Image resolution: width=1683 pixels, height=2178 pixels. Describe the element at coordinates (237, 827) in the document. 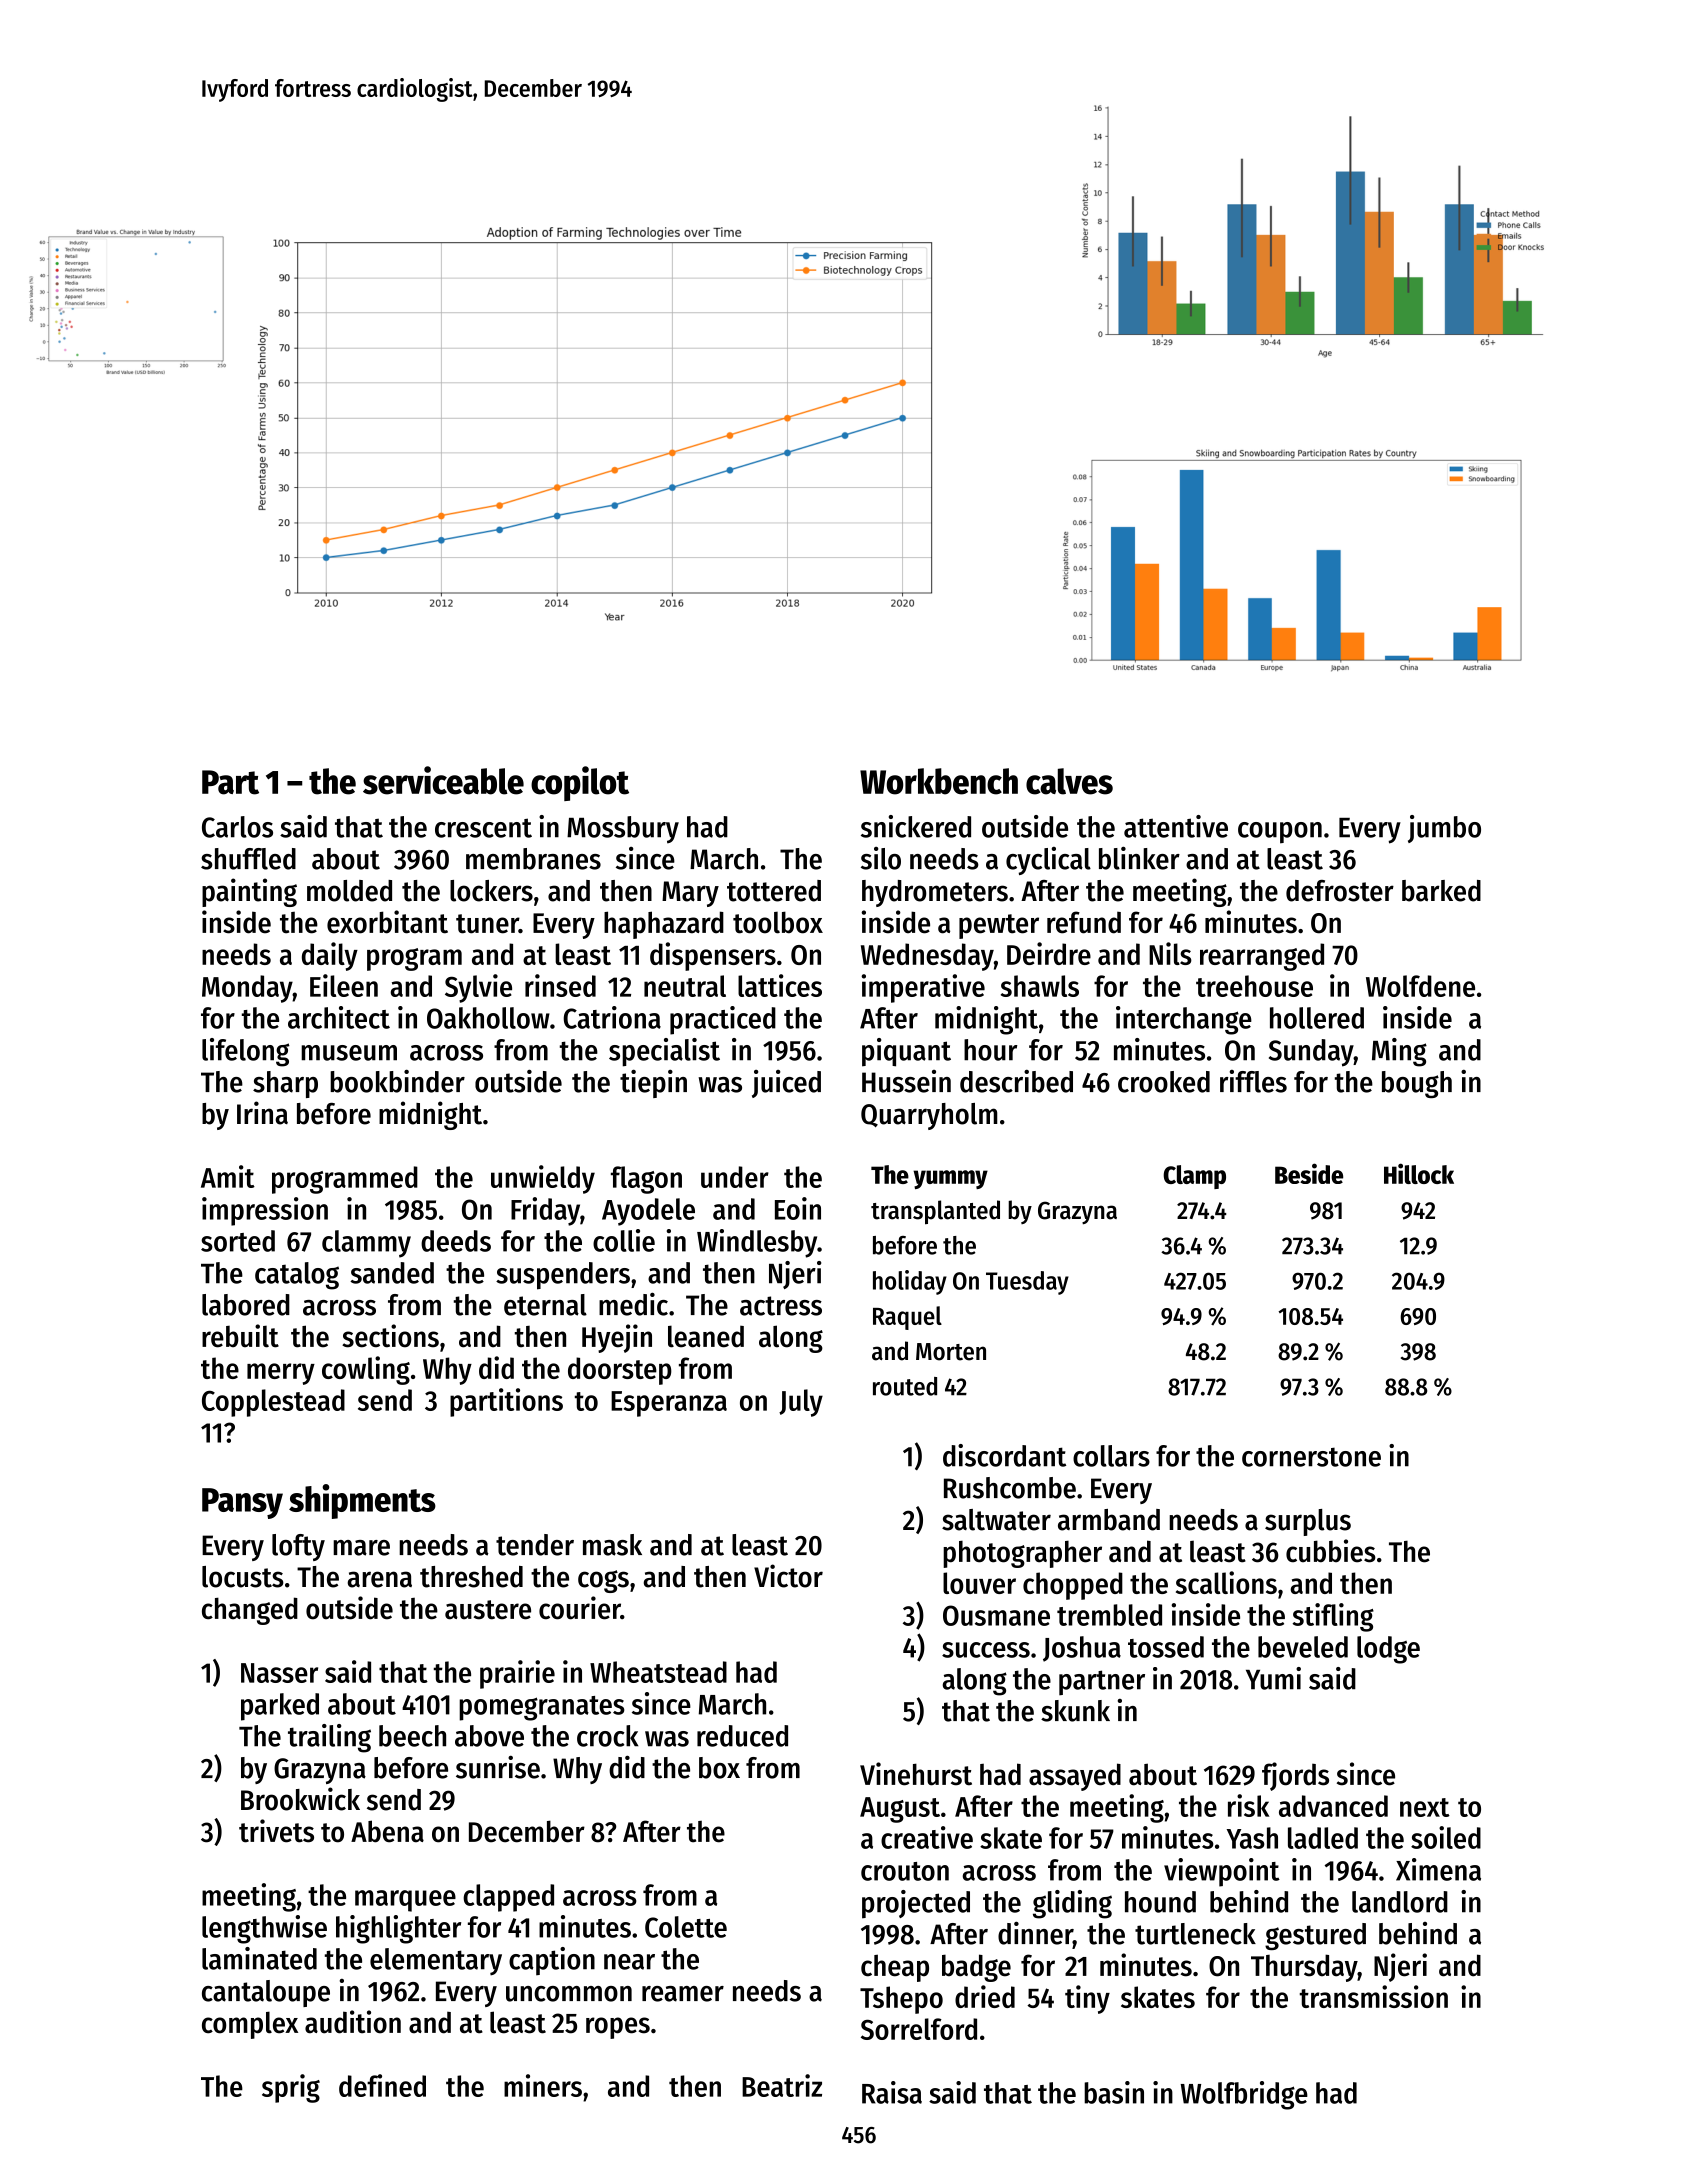

I see `Carlos` at that location.
